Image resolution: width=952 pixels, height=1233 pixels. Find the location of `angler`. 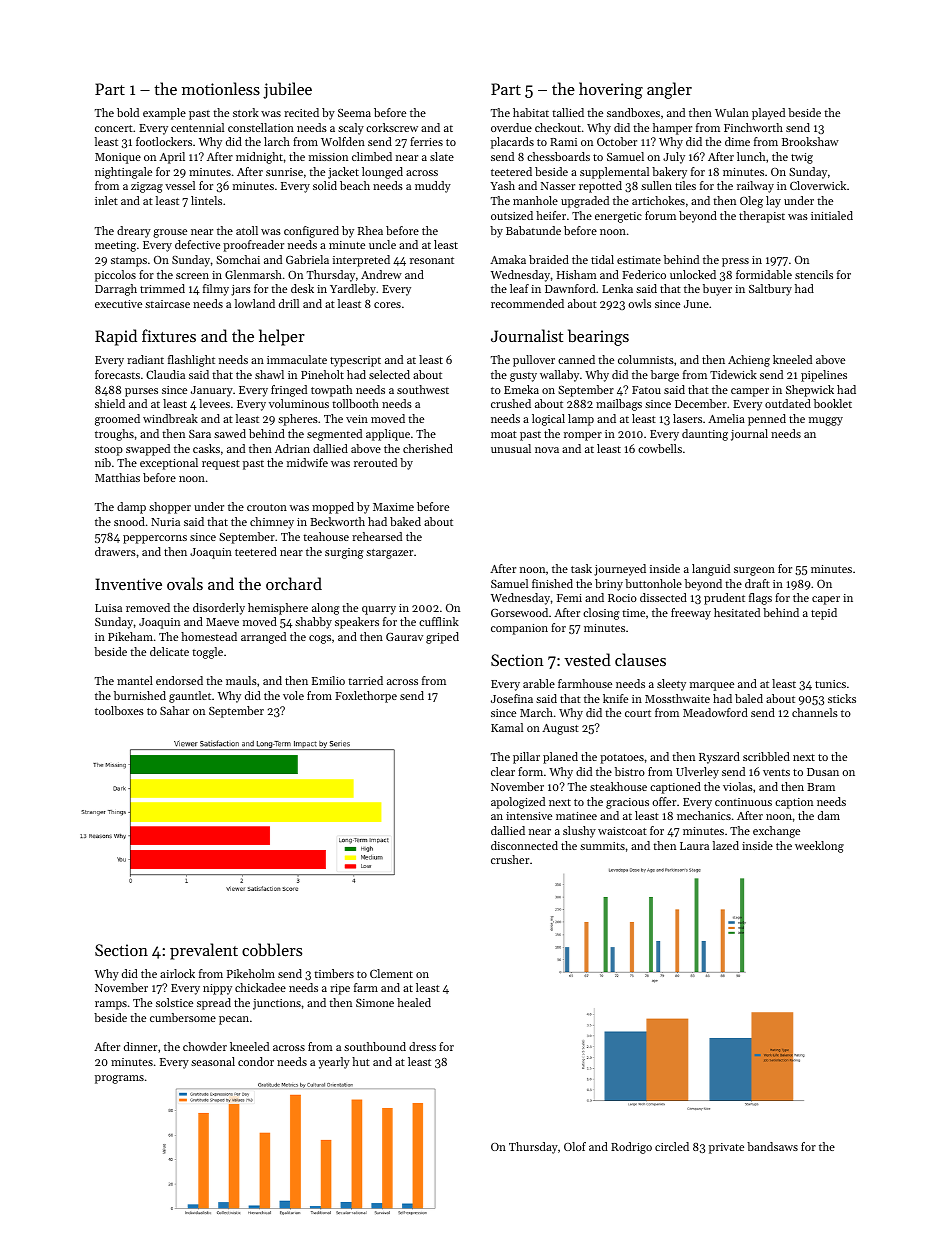

angler is located at coordinates (669, 90).
